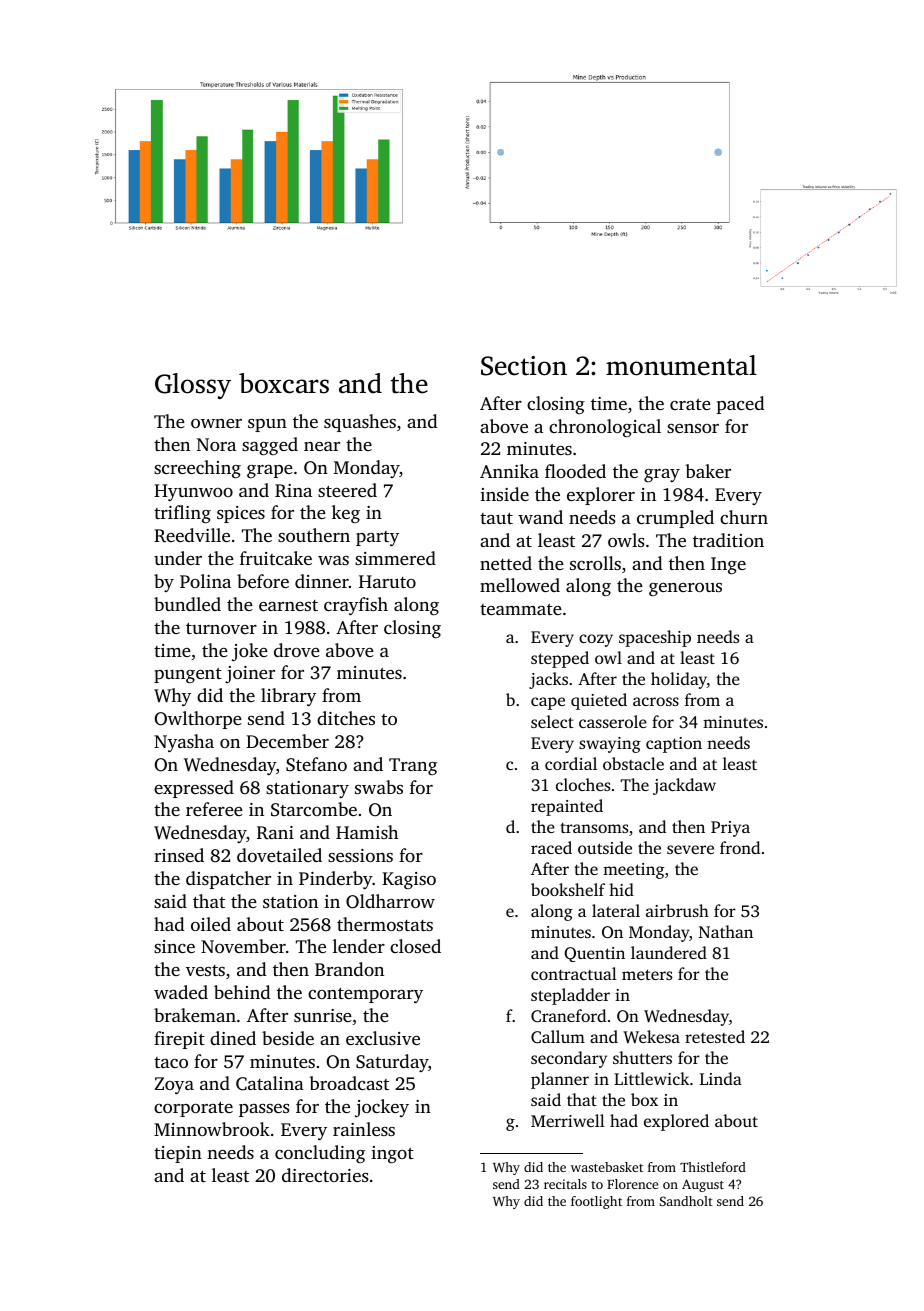 This document has height=1311, width=924. What do you see at coordinates (509, 471) in the document?
I see `Annika` at bounding box center [509, 471].
